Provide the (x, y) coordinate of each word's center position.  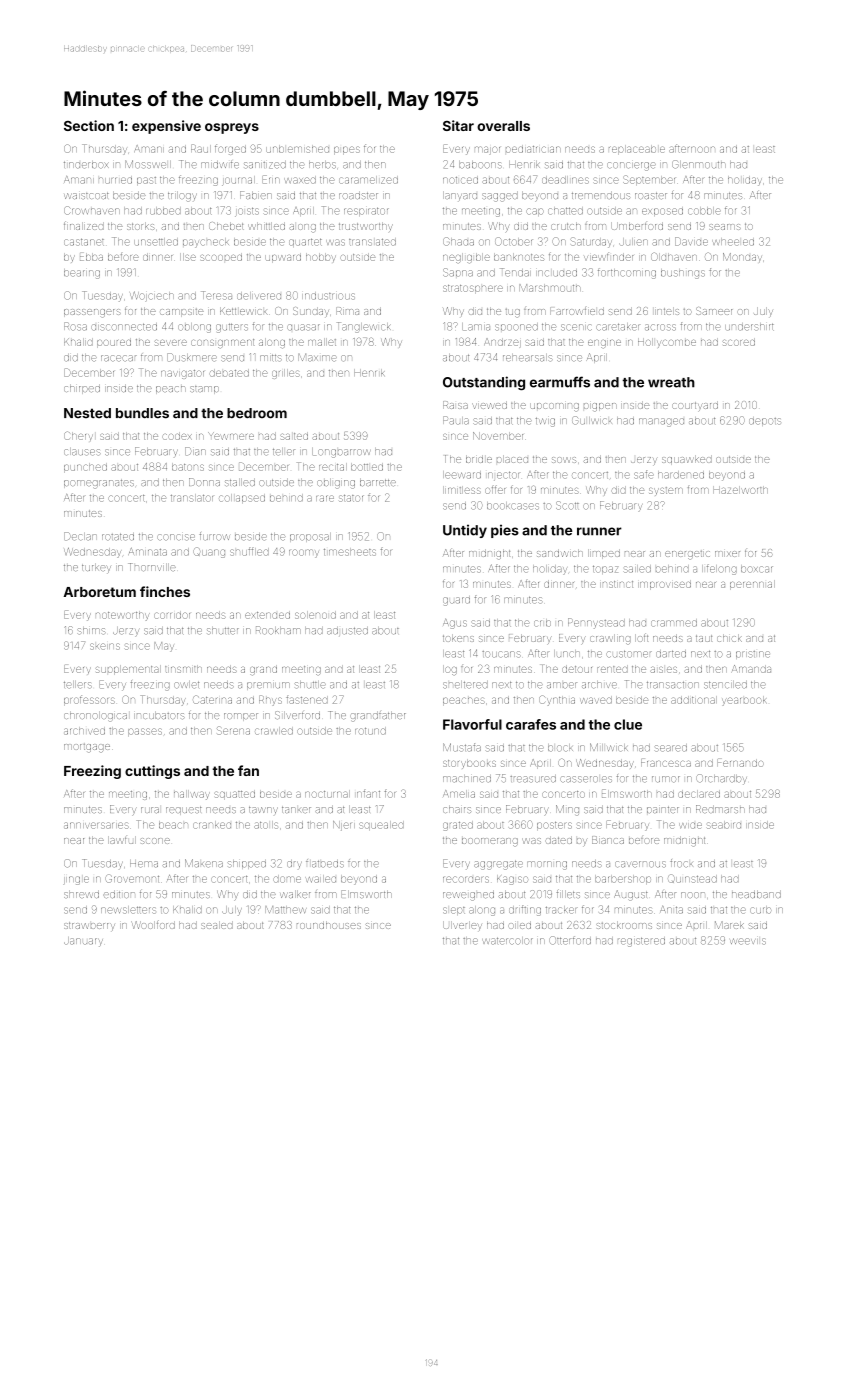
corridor (172, 615)
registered (642, 942)
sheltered (465, 685)
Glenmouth (698, 164)
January (83, 942)
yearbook (743, 701)
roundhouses (329, 925)
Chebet (226, 226)
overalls (503, 126)
